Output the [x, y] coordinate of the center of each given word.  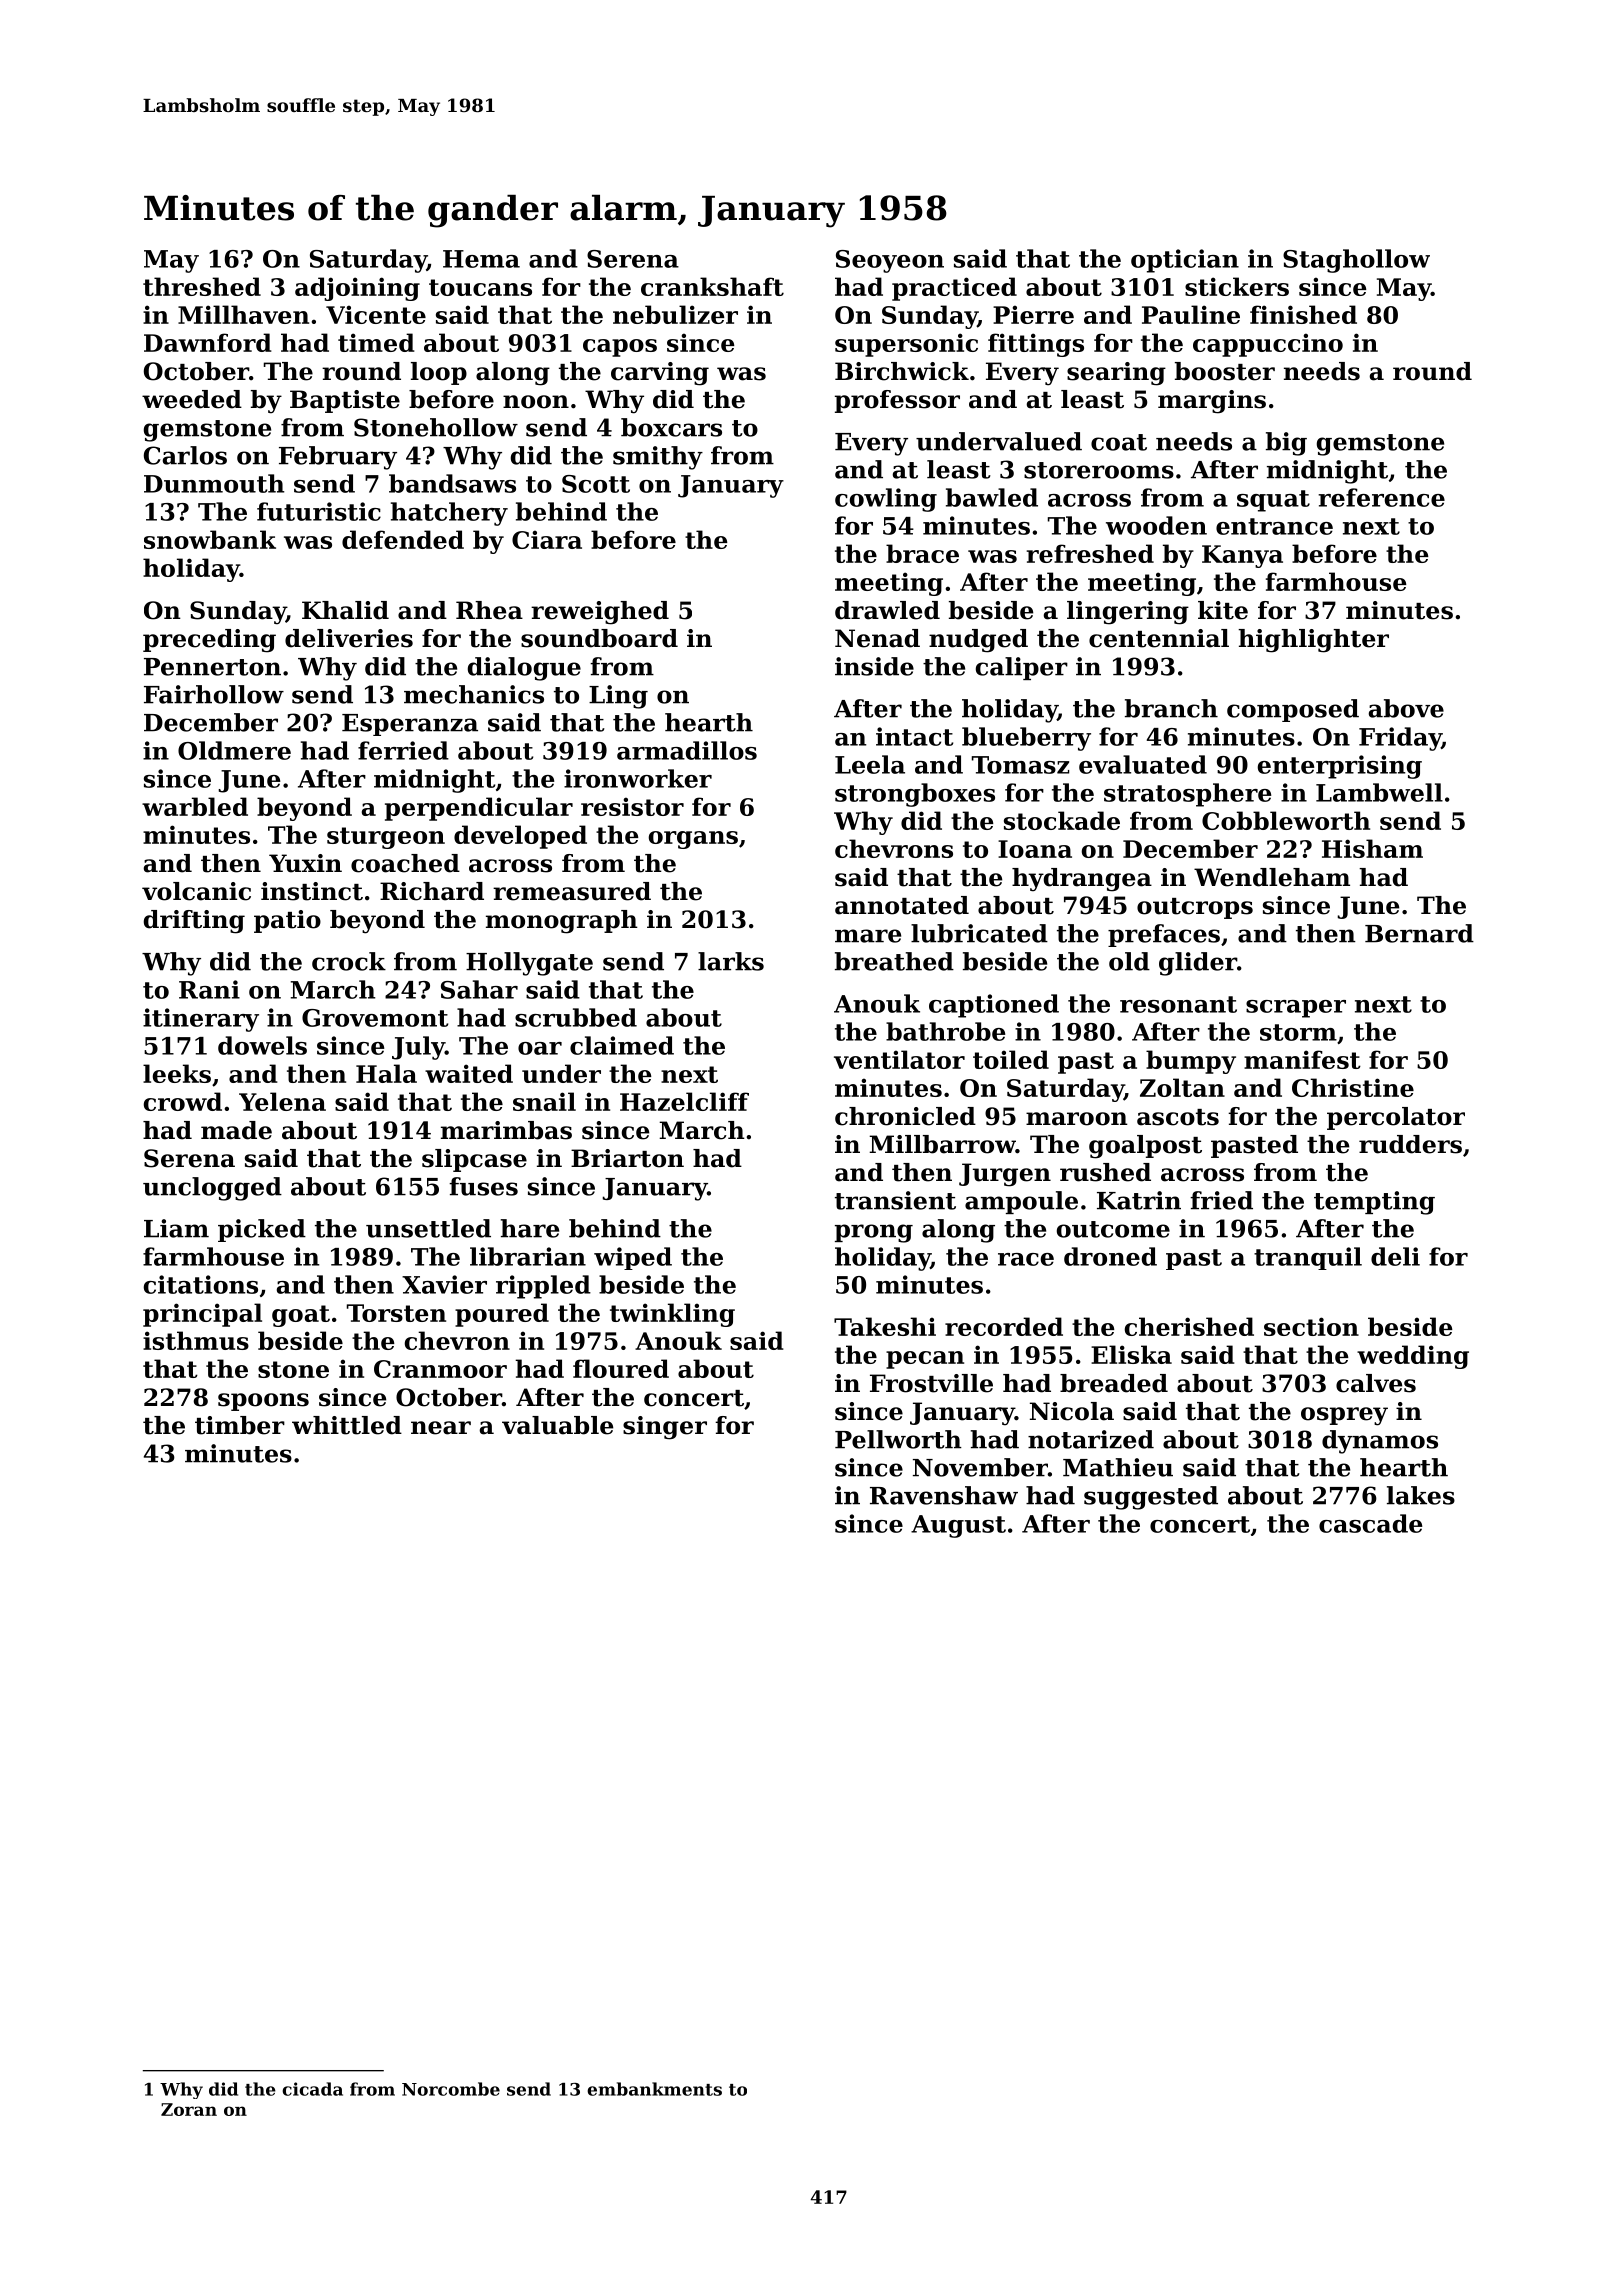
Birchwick [902, 371]
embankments [654, 2089]
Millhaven [243, 314]
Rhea [489, 610]
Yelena [282, 1101]
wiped [633, 1258]
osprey [1344, 1416]
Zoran [189, 2109]
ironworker [638, 778]
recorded [1004, 1326]
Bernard [1419, 933]
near [441, 1428]
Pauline [1191, 314]
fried [1221, 1200]
